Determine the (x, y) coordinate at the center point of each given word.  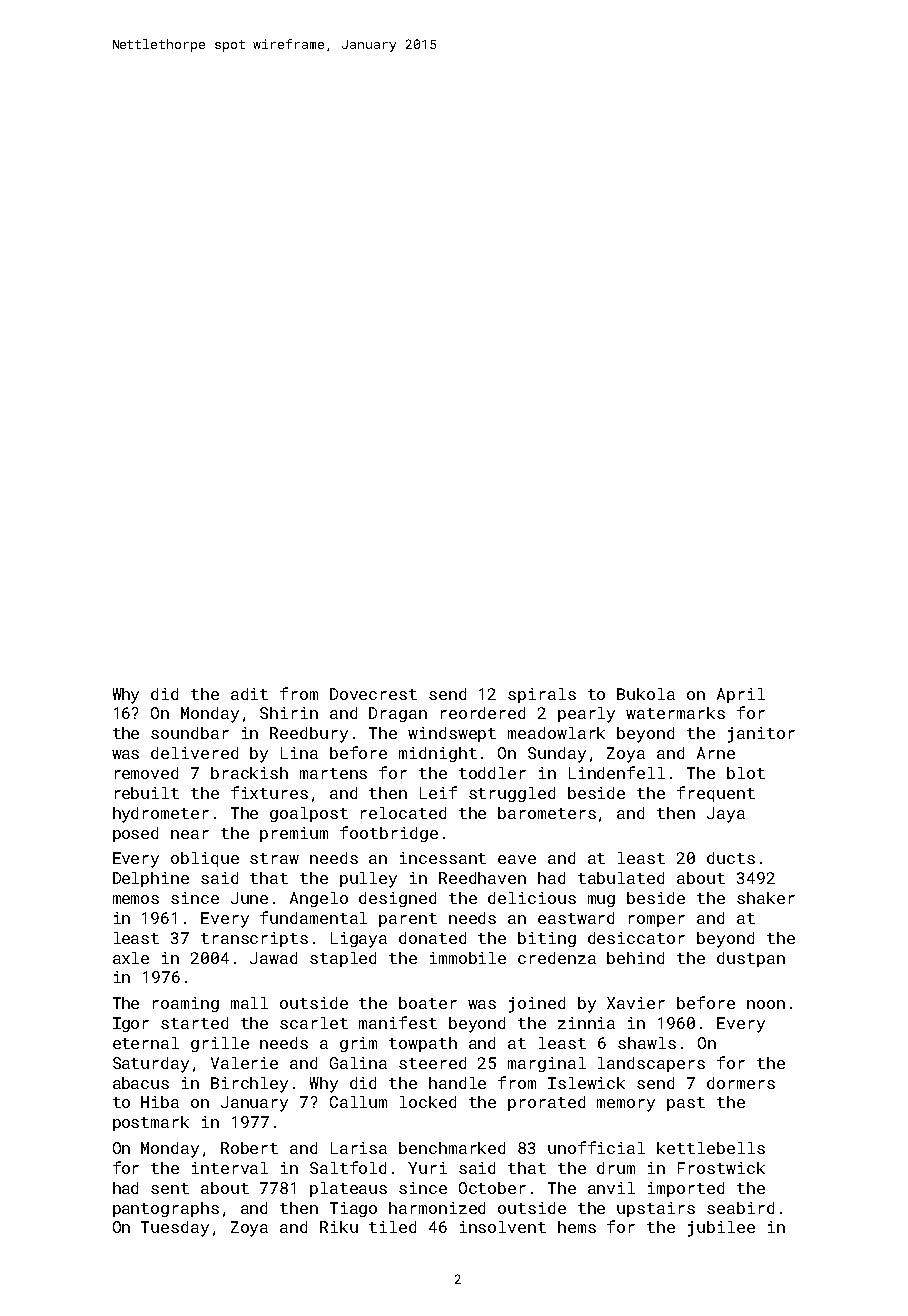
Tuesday (175, 1229)
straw (274, 858)
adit (249, 694)
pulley (368, 880)
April (741, 695)
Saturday (151, 1065)
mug (601, 901)
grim (358, 1044)
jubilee (721, 1229)
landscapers (651, 1064)
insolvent (503, 1227)
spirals (542, 695)
